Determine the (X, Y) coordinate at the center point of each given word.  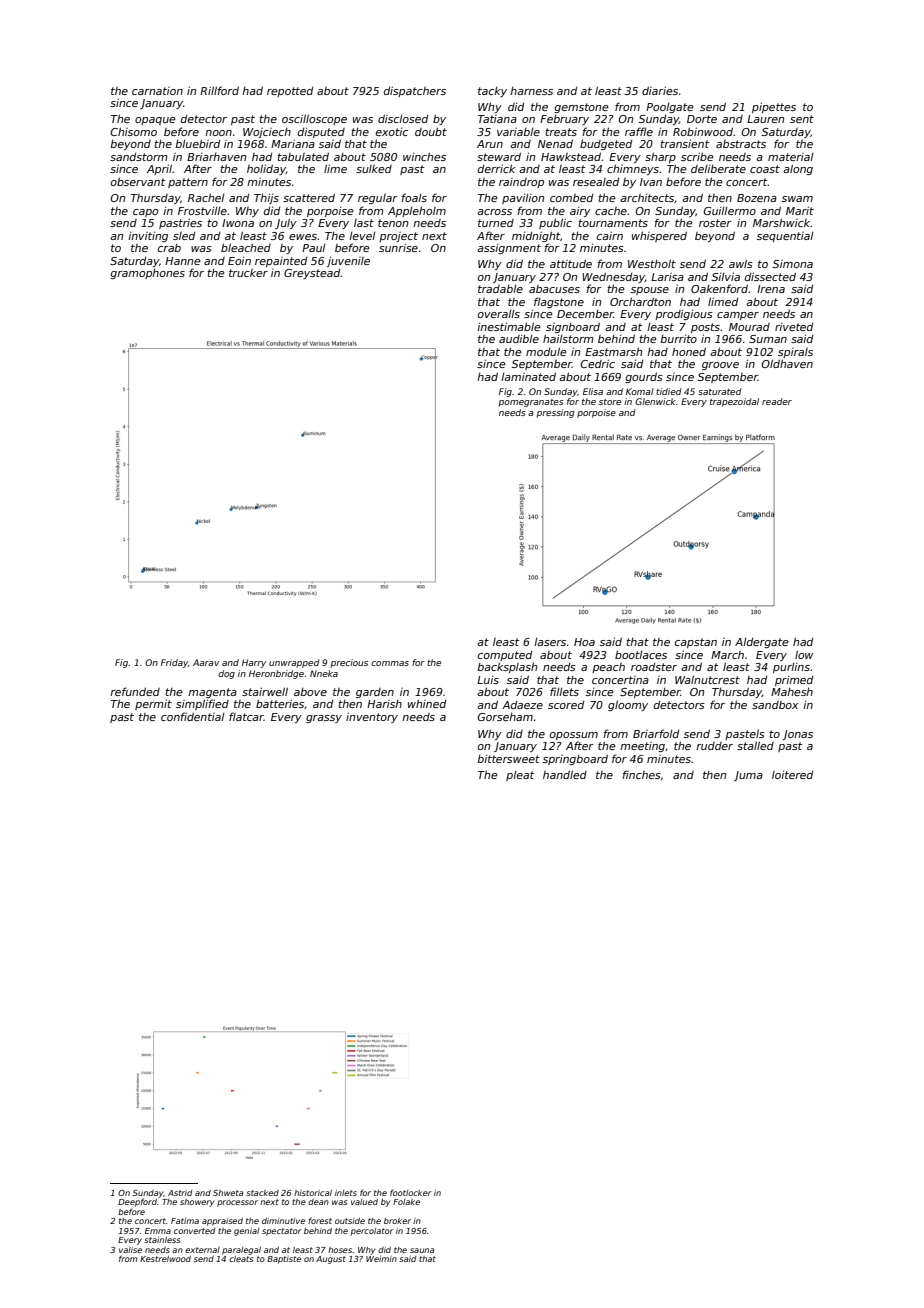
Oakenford (719, 288)
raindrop (521, 183)
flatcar (246, 716)
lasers (550, 642)
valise (130, 1250)
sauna (422, 1250)
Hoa (584, 642)
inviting (148, 236)
